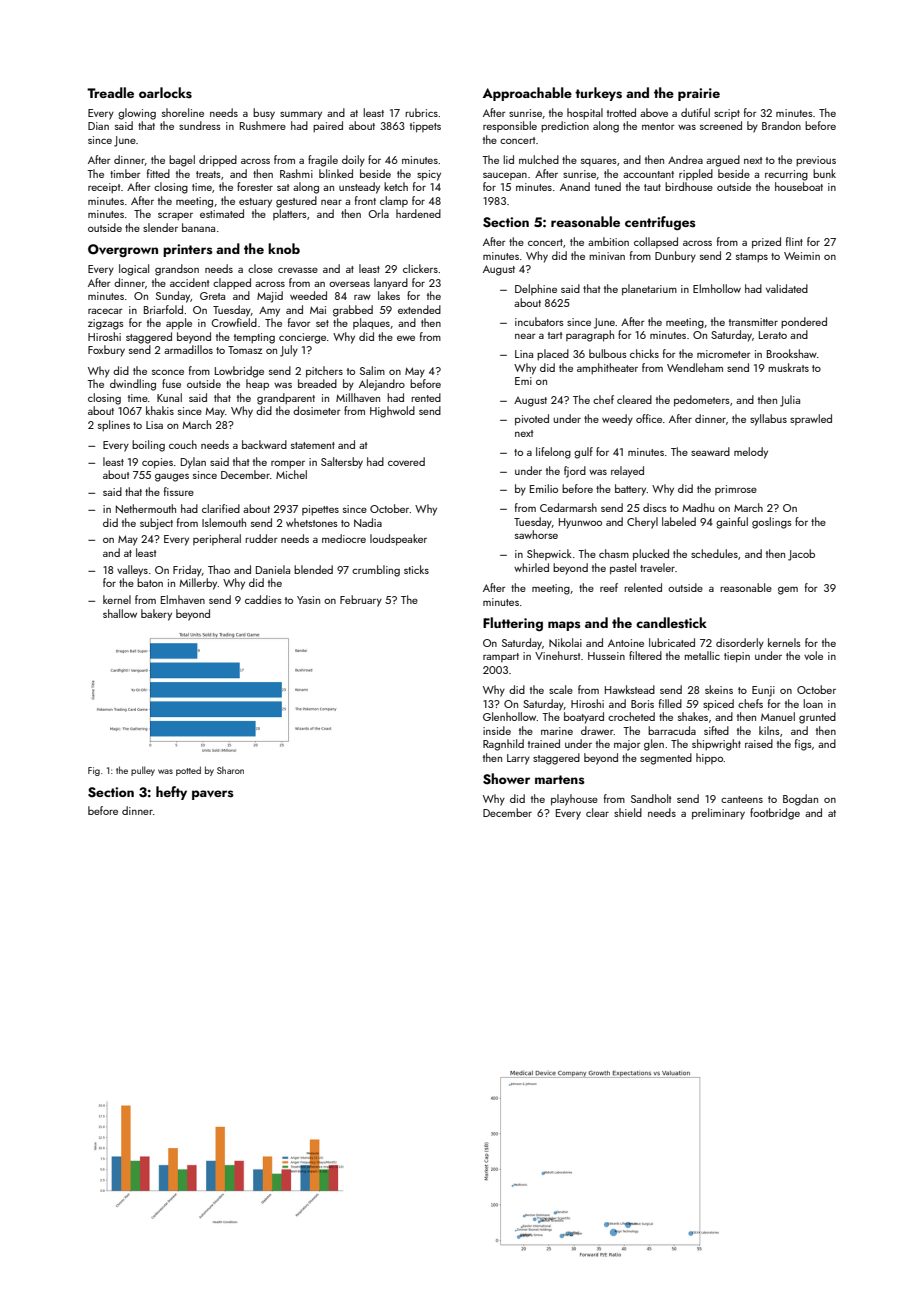  I want to click on racecar, so click(105, 311).
